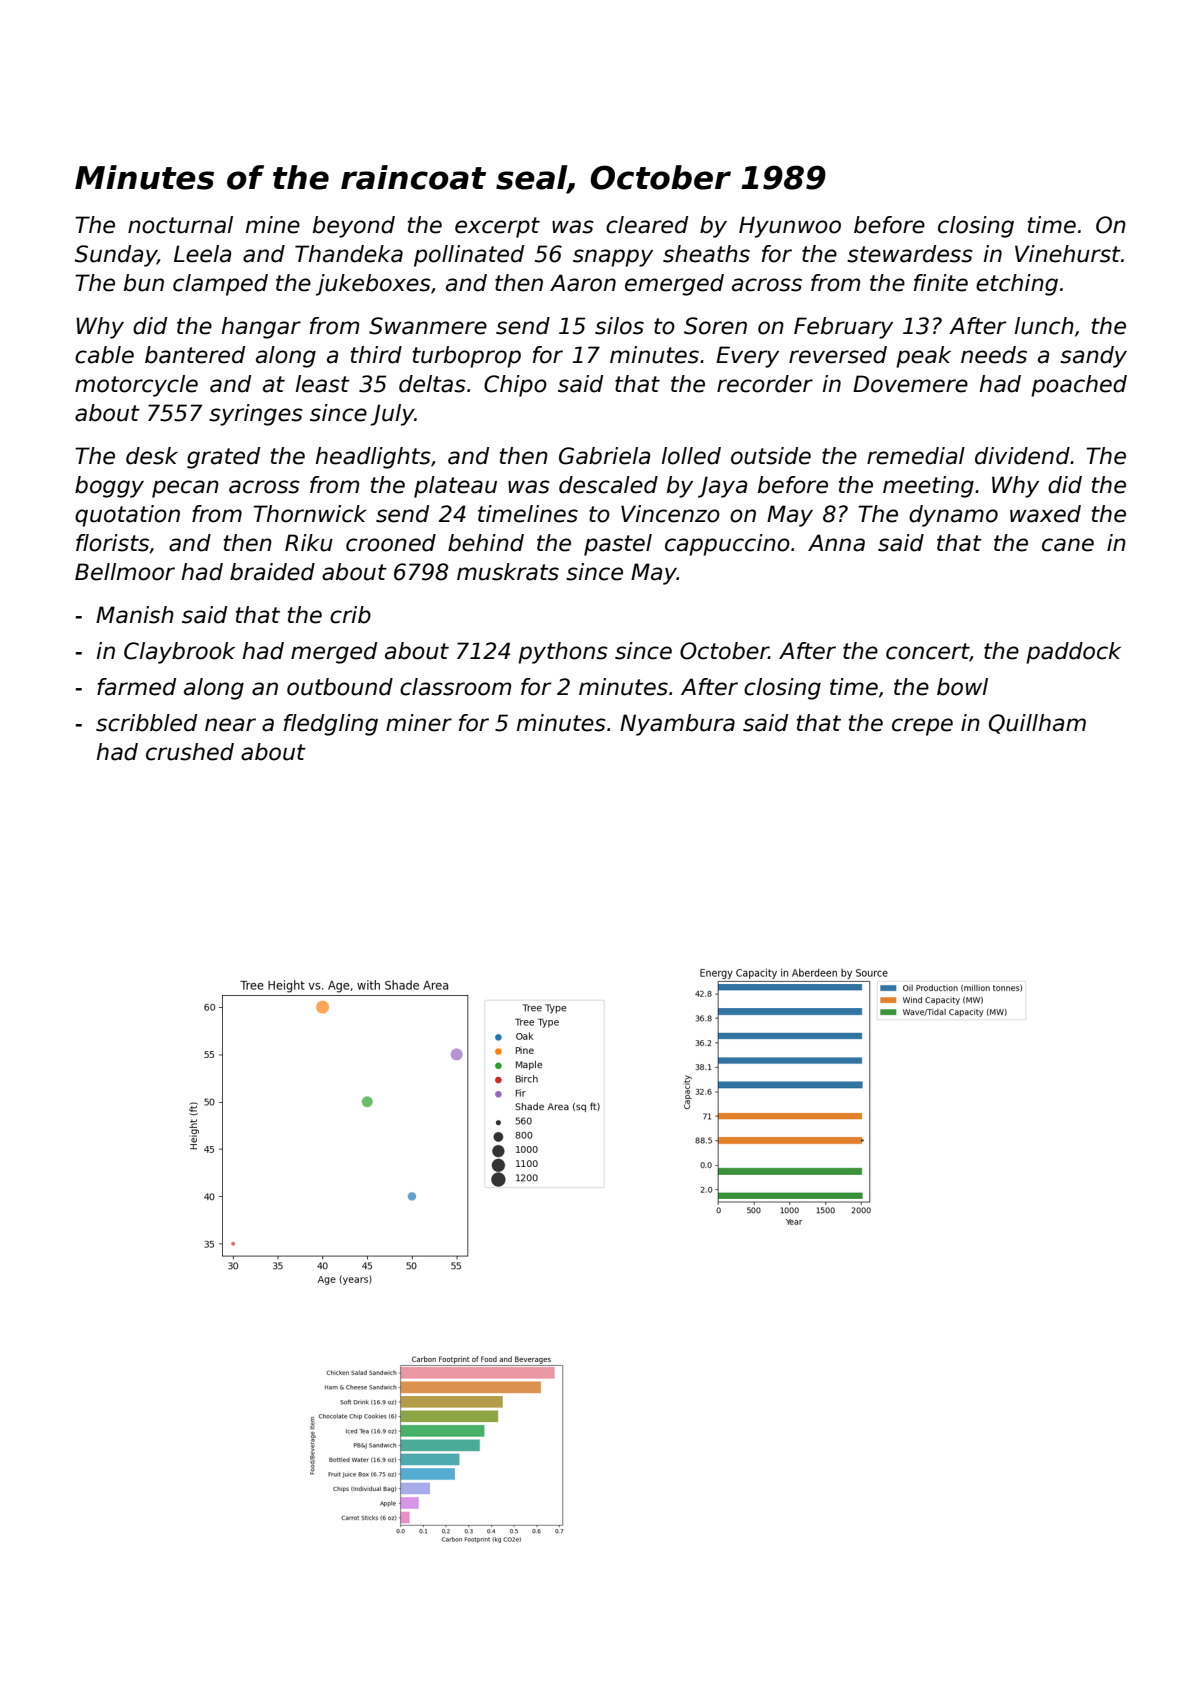 Image resolution: width=1202 pixels, height=1699 pixels. I want to click on Every, so click(747, 357).
